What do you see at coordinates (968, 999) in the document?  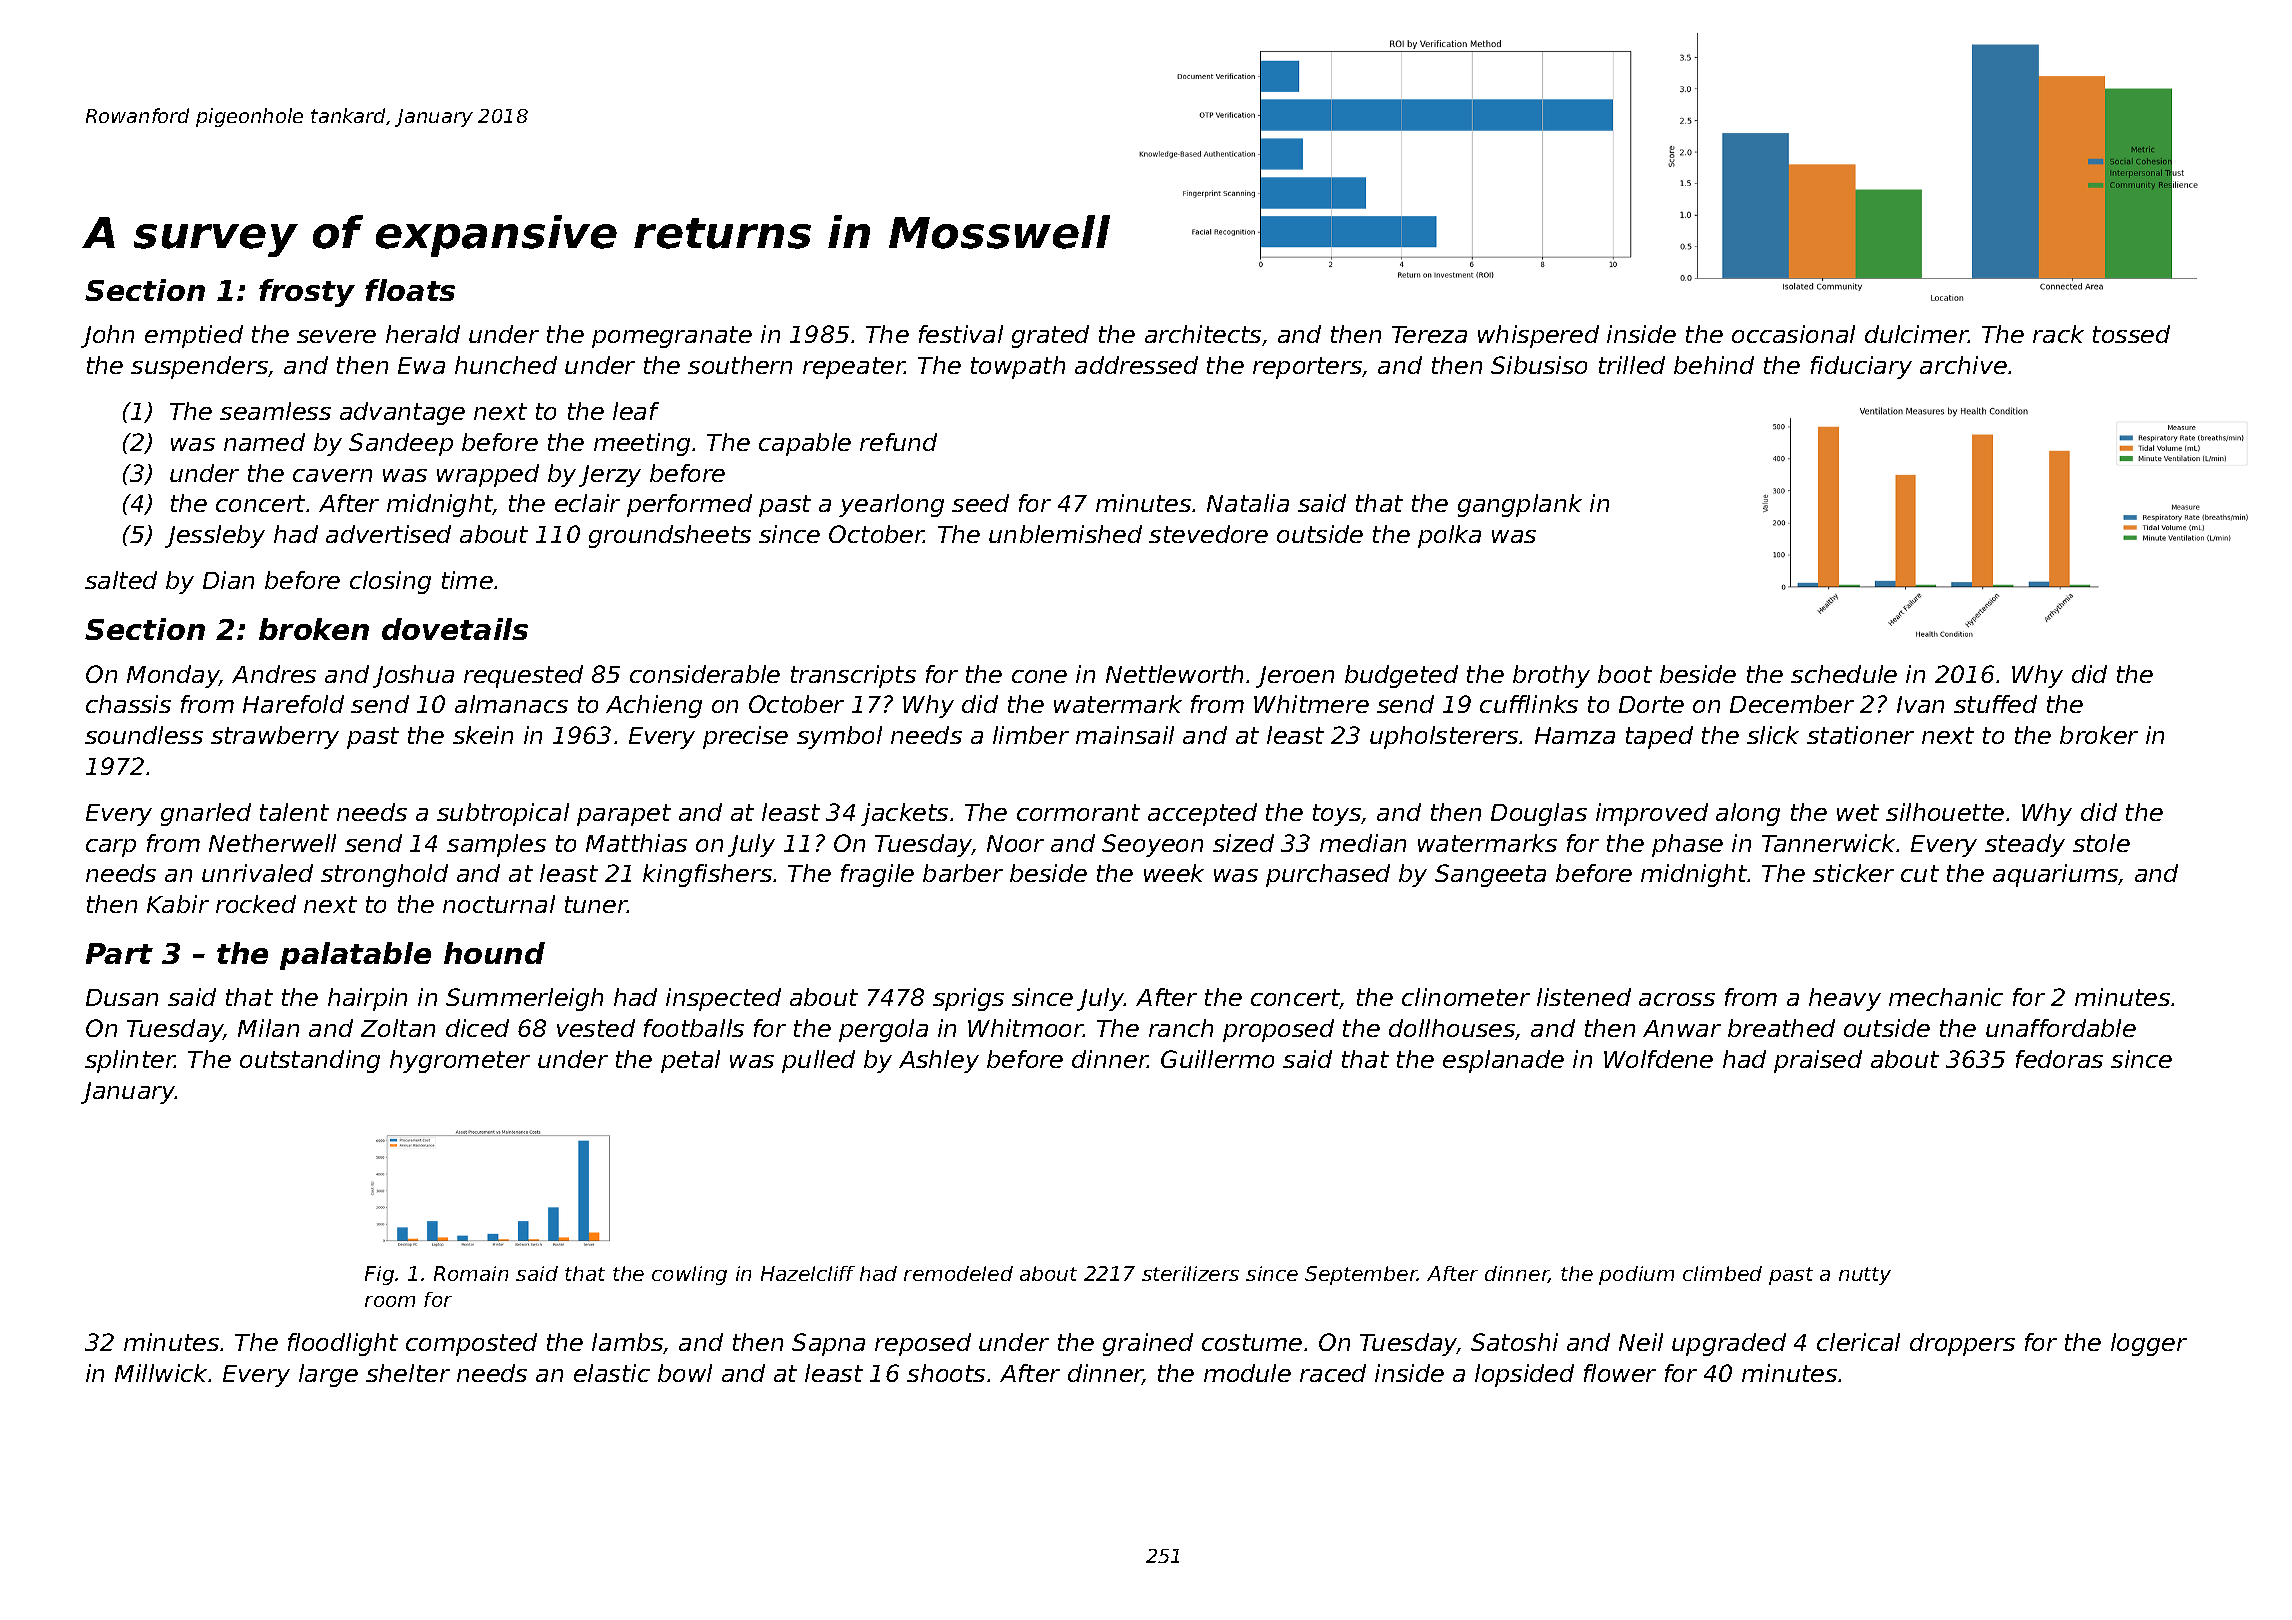 I see `sprigs` at bounding box center [968, 999].
